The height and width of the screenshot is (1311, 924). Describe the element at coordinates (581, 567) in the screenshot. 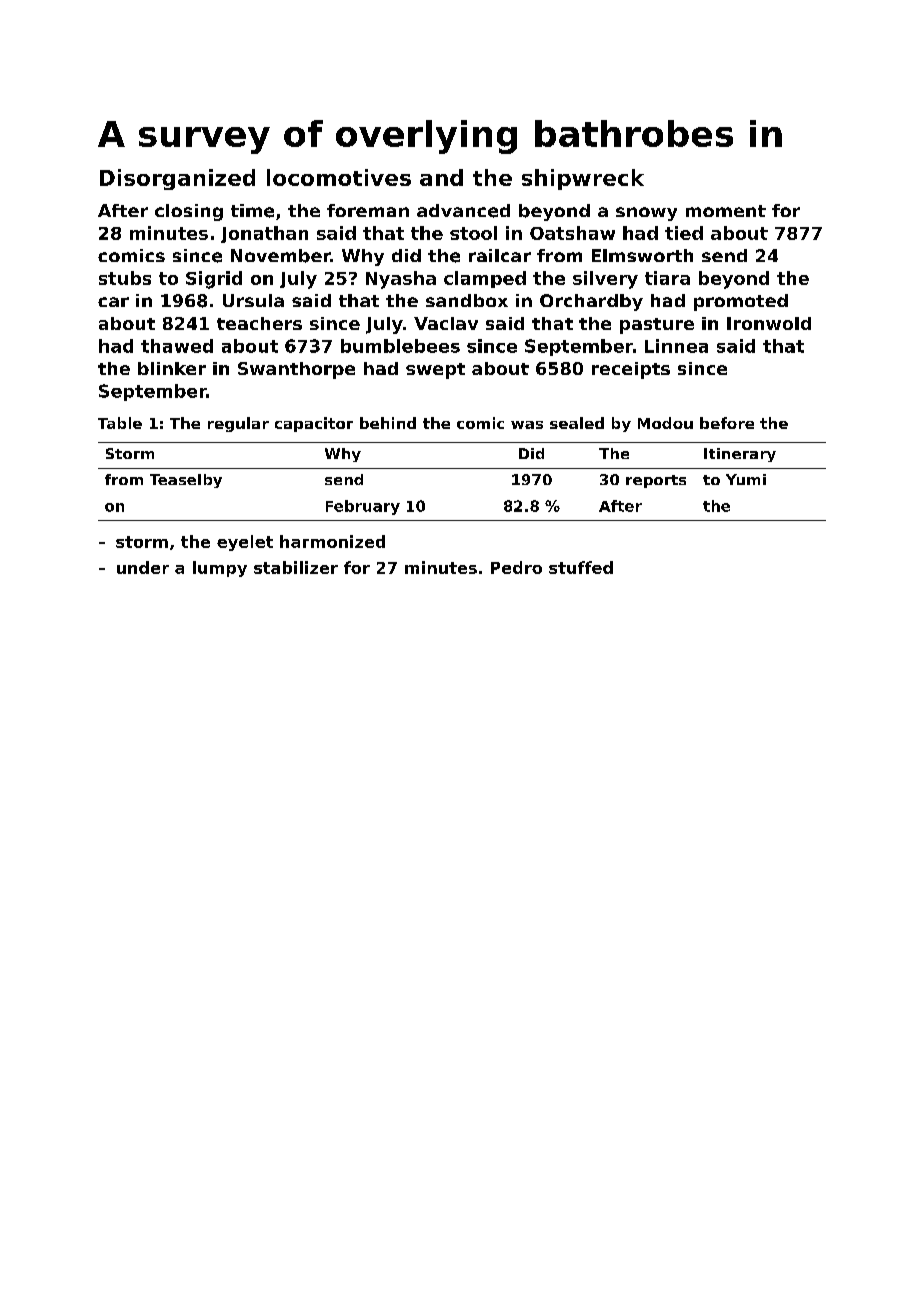

I see `stuffed` at that location.
